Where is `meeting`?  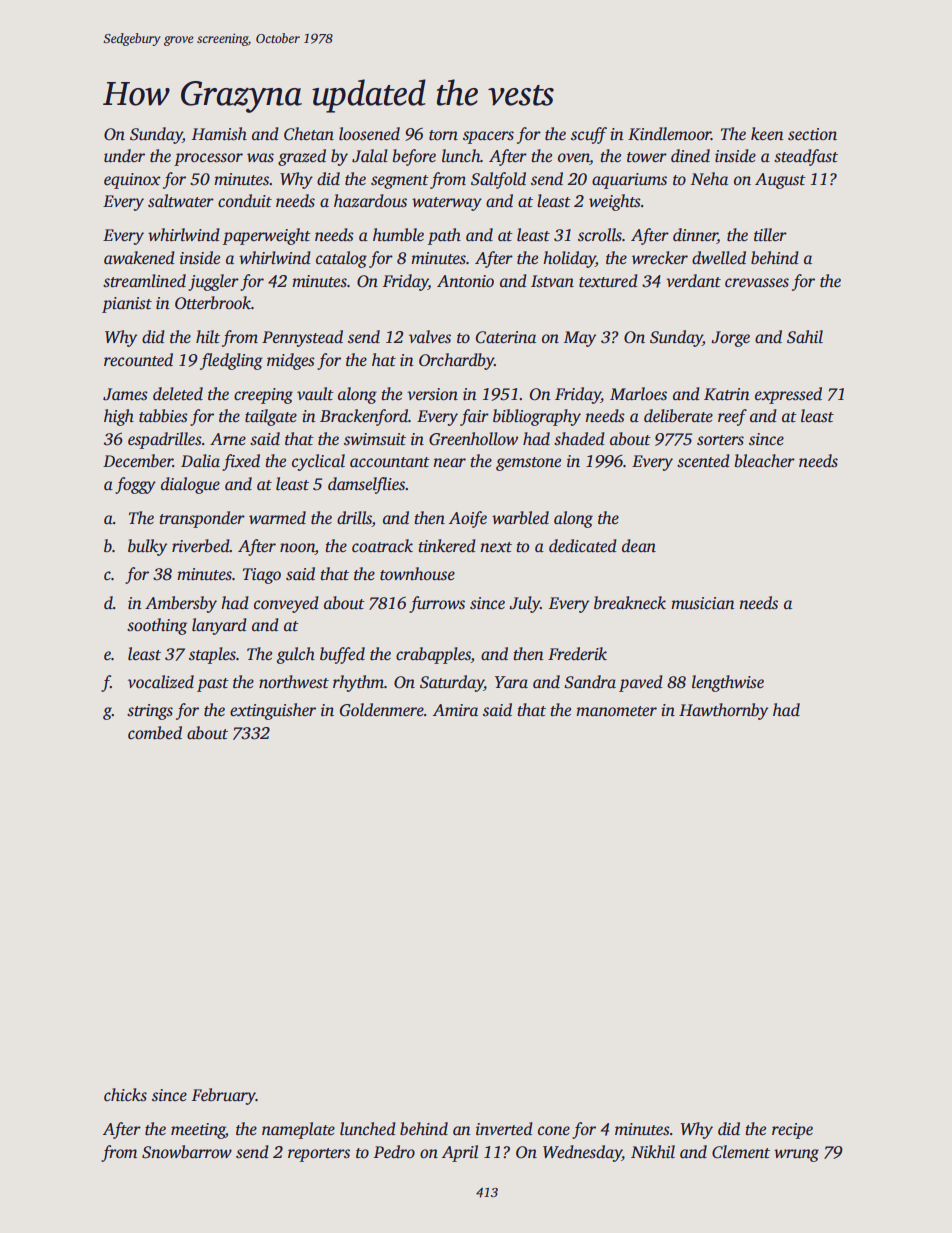
meeting is located at coordinates (198, 1131).
